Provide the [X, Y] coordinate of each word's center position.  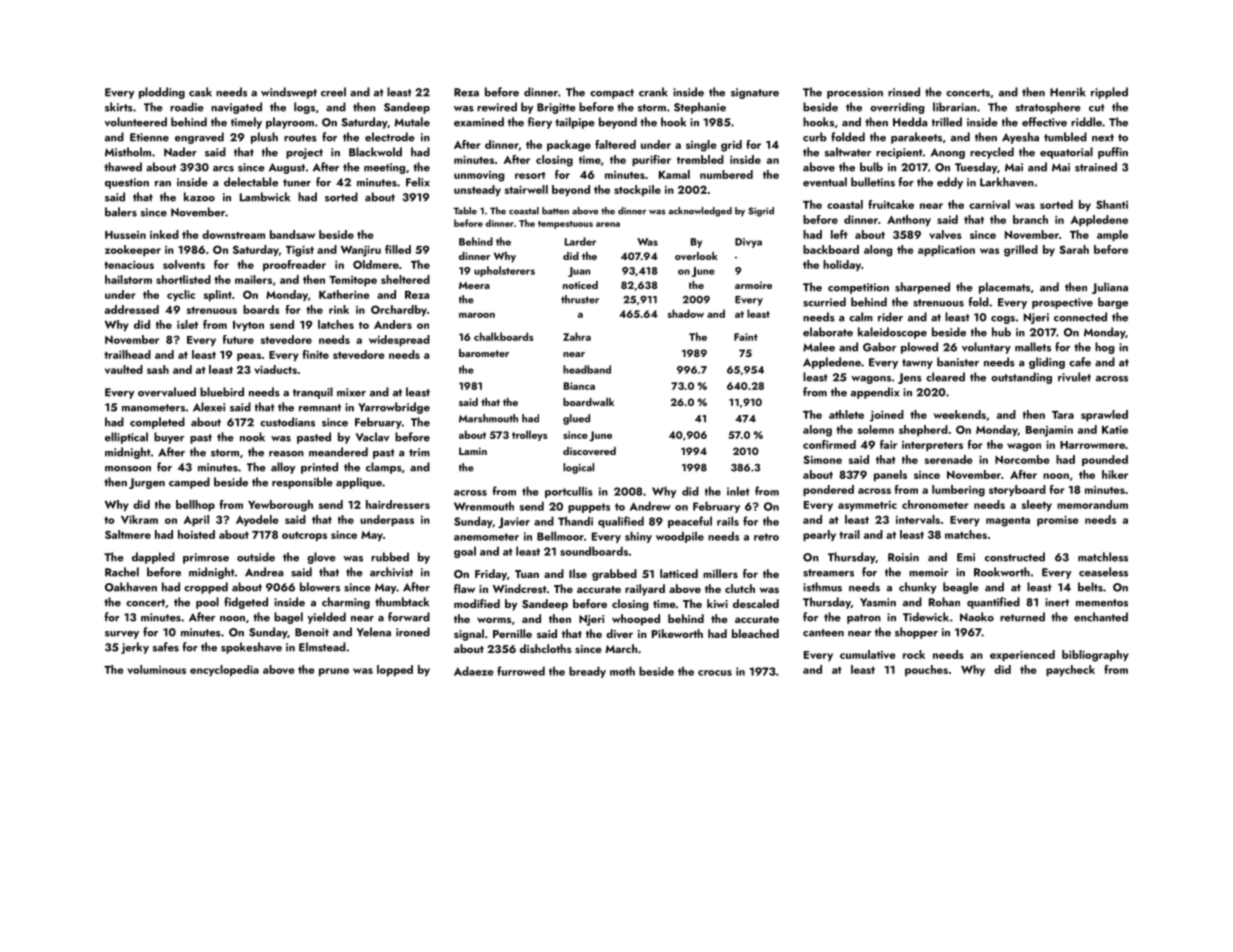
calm [861, 317]
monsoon [128, 469]
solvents [184, 264]
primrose [206, 558]
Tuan [527, 574]
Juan [579, 272]
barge [1113, 303]
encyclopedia [224, 670]
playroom [290, 123]
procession [855, 93]
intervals [918, 519]
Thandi [575, 521]
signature [755, 93]
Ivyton [248, 326]
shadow [686, 313]
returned [1022, 617]
